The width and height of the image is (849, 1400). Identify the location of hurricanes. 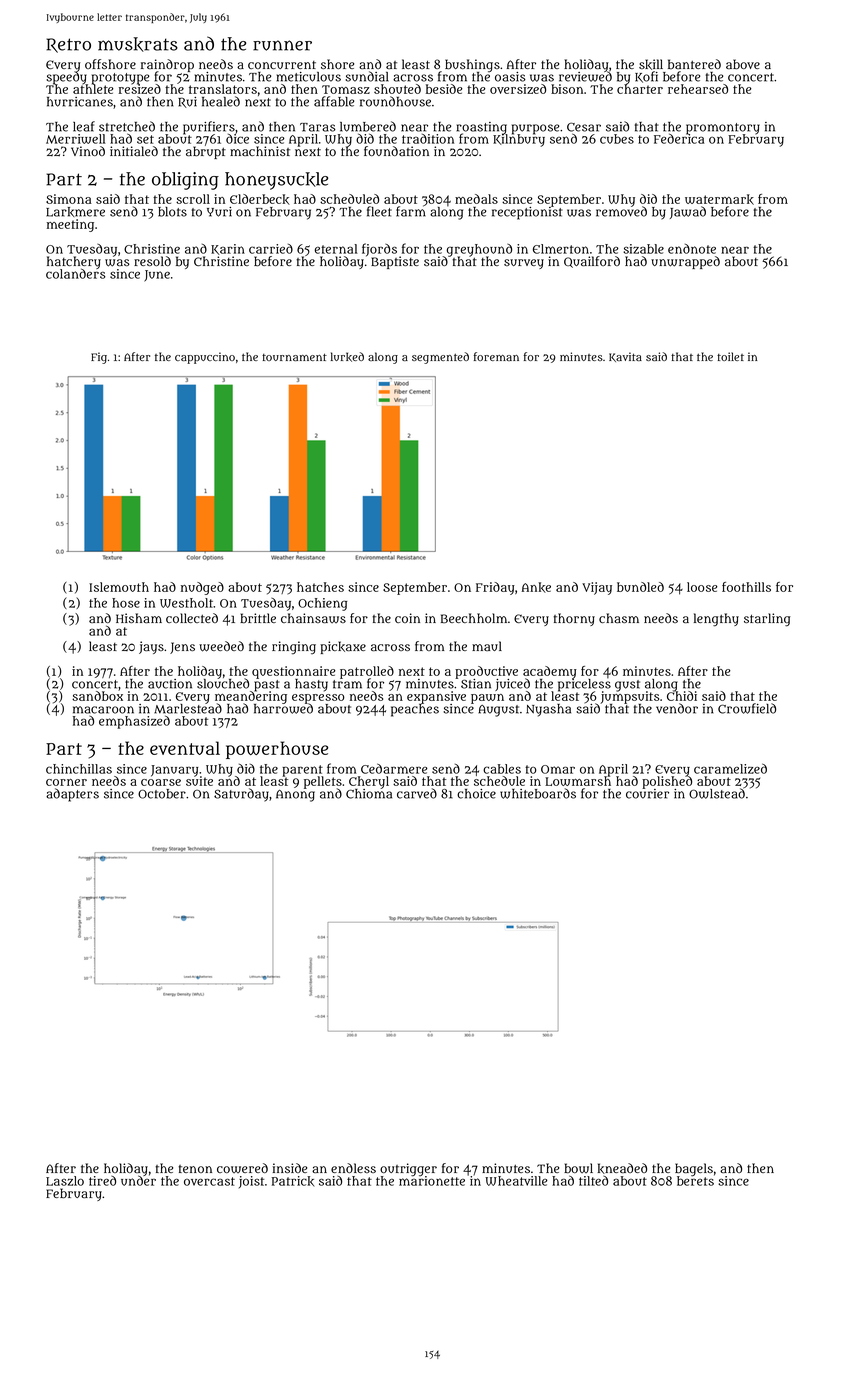
(80, 102).
